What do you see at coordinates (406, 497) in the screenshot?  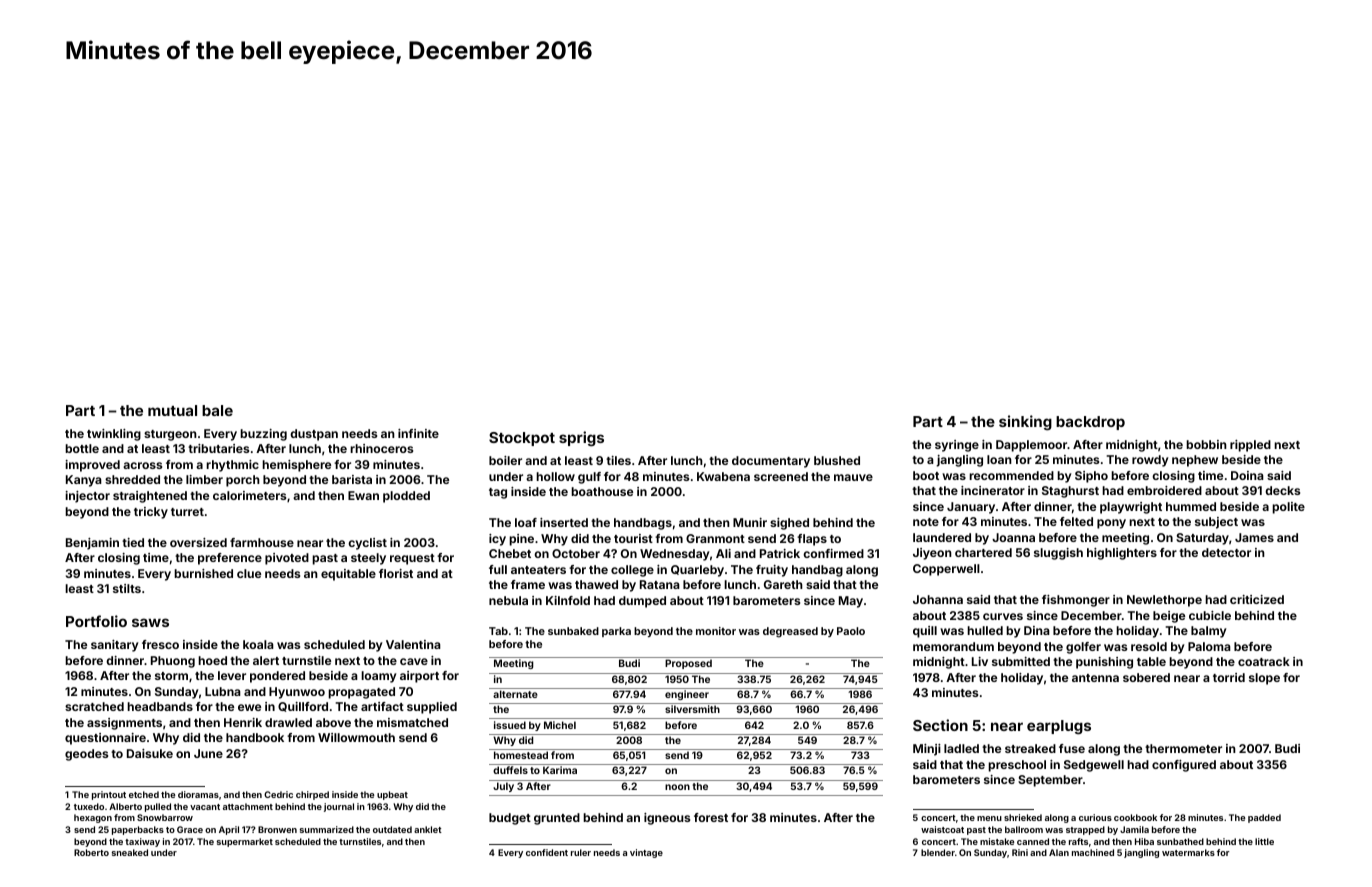 I see `plodded` at bounding box center [406, 497].
